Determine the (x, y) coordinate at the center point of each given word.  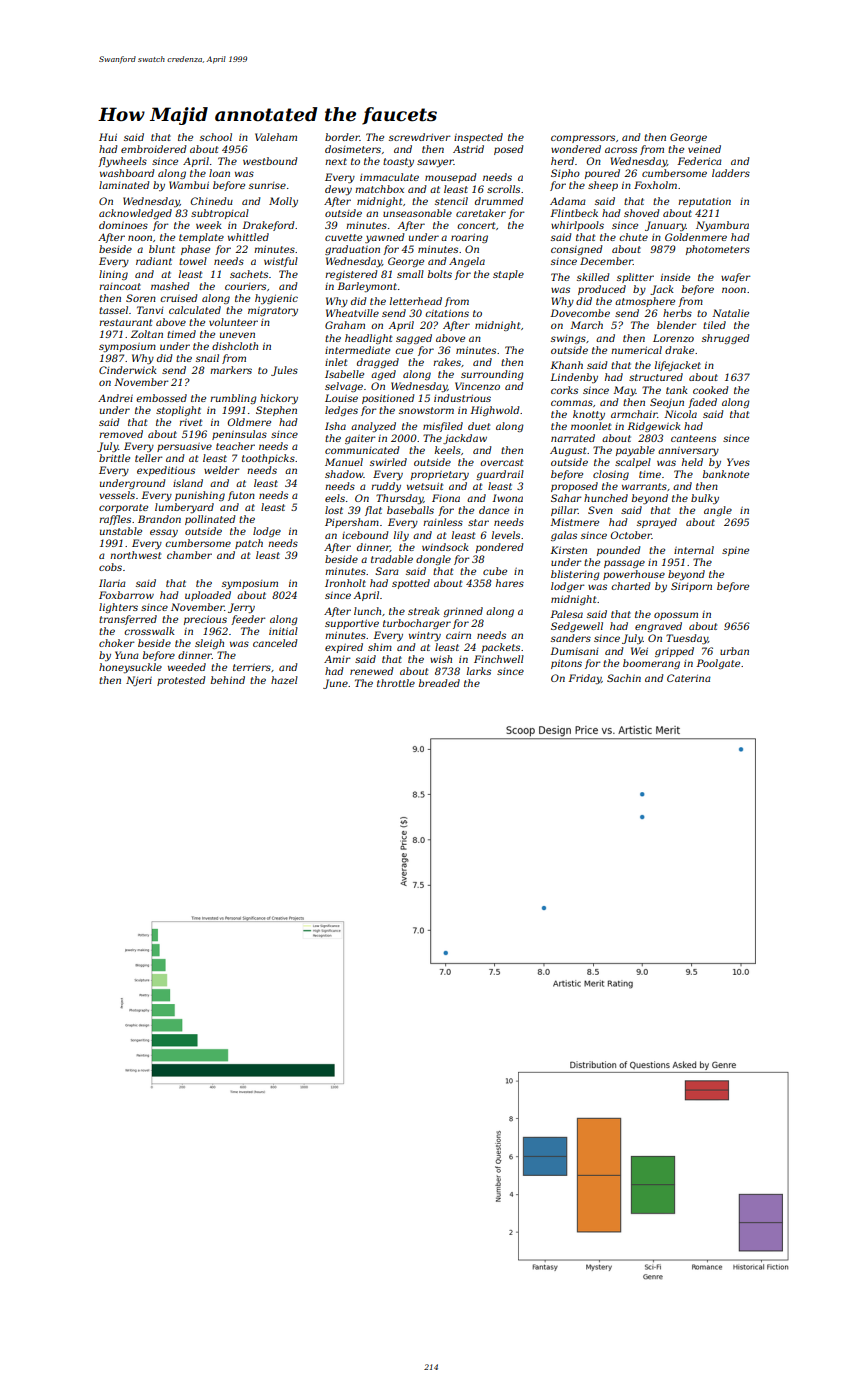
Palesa (566, 614)
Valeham (276, 137)
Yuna (127, 655)
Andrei (115, 398)
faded (702, 403)
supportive (352, 624)
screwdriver (419, 137)
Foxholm (655, 185)
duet (479, 426)
